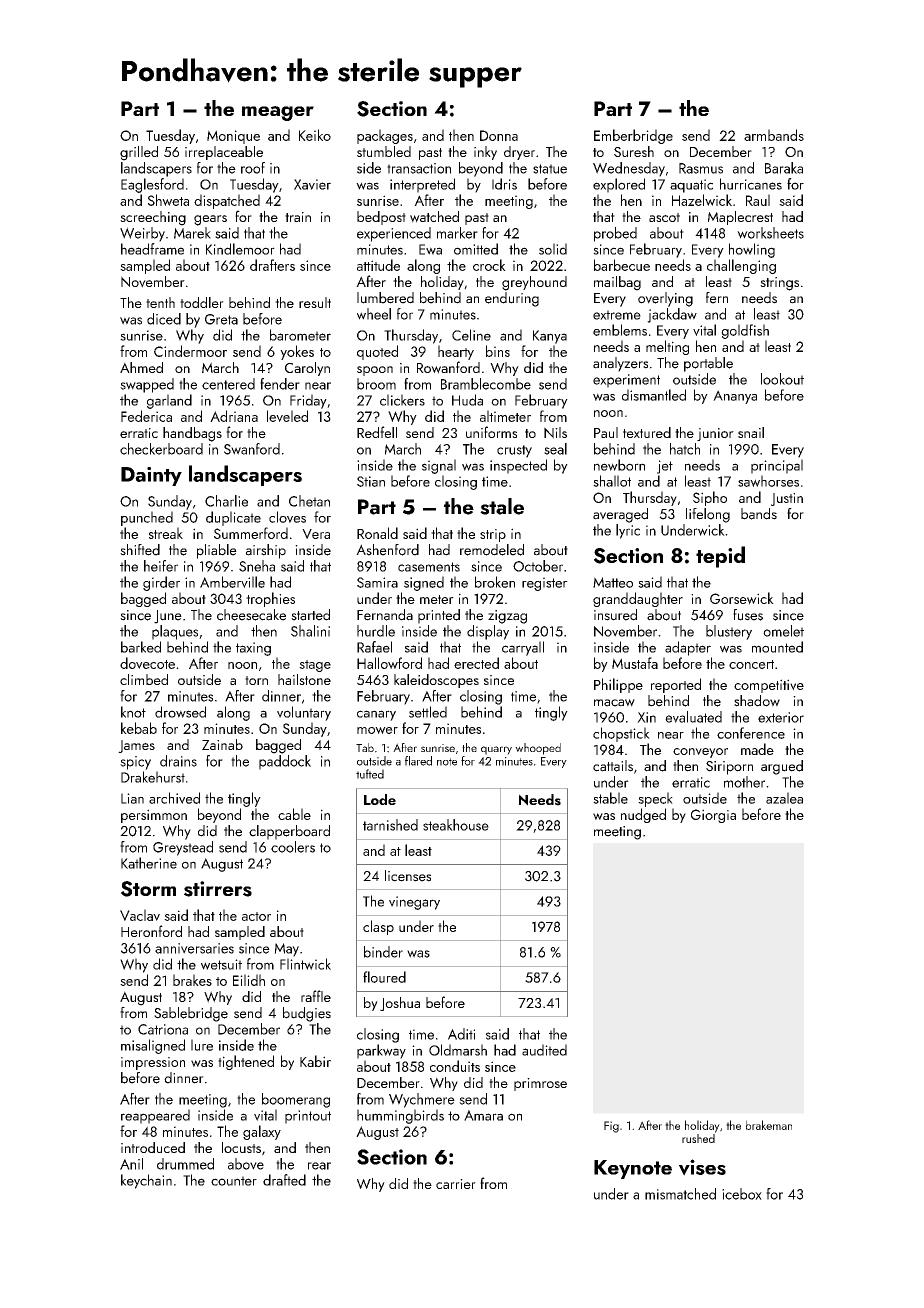 The height and width of the screenshot is (1308, 924). What do you see at coordinates (769, 1125) in the screenshot?
I see `brakeman` at bounding box center [769, 1125].
